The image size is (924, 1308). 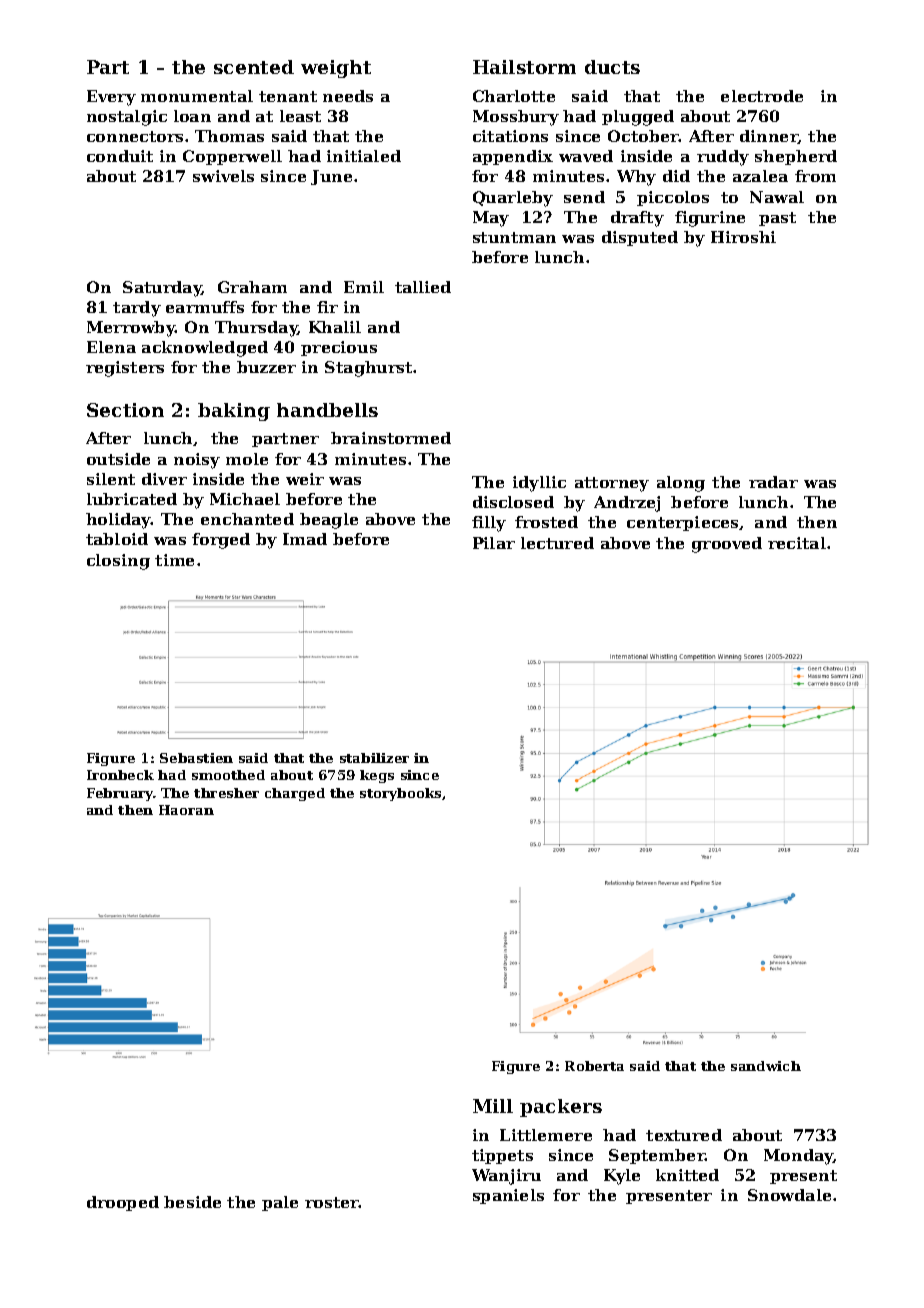 I want to click on conduit, so click(x=120, y=156).
